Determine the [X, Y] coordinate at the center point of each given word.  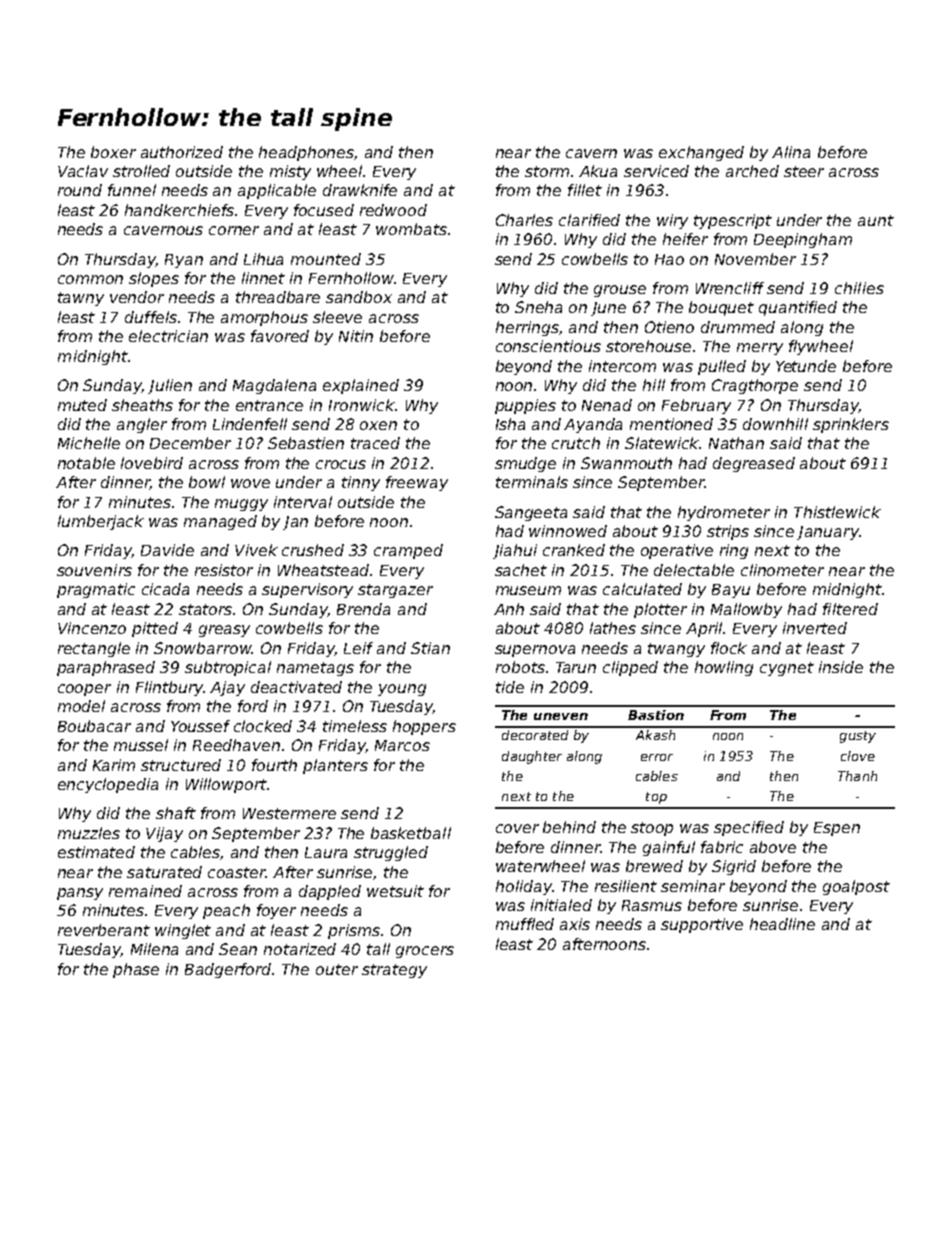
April [704, 629]
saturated [164, 872]
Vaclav [83, 171]
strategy [394, 971]
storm [547, 171]
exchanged [701, 153]
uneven [561, 716]
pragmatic [96, 590]
